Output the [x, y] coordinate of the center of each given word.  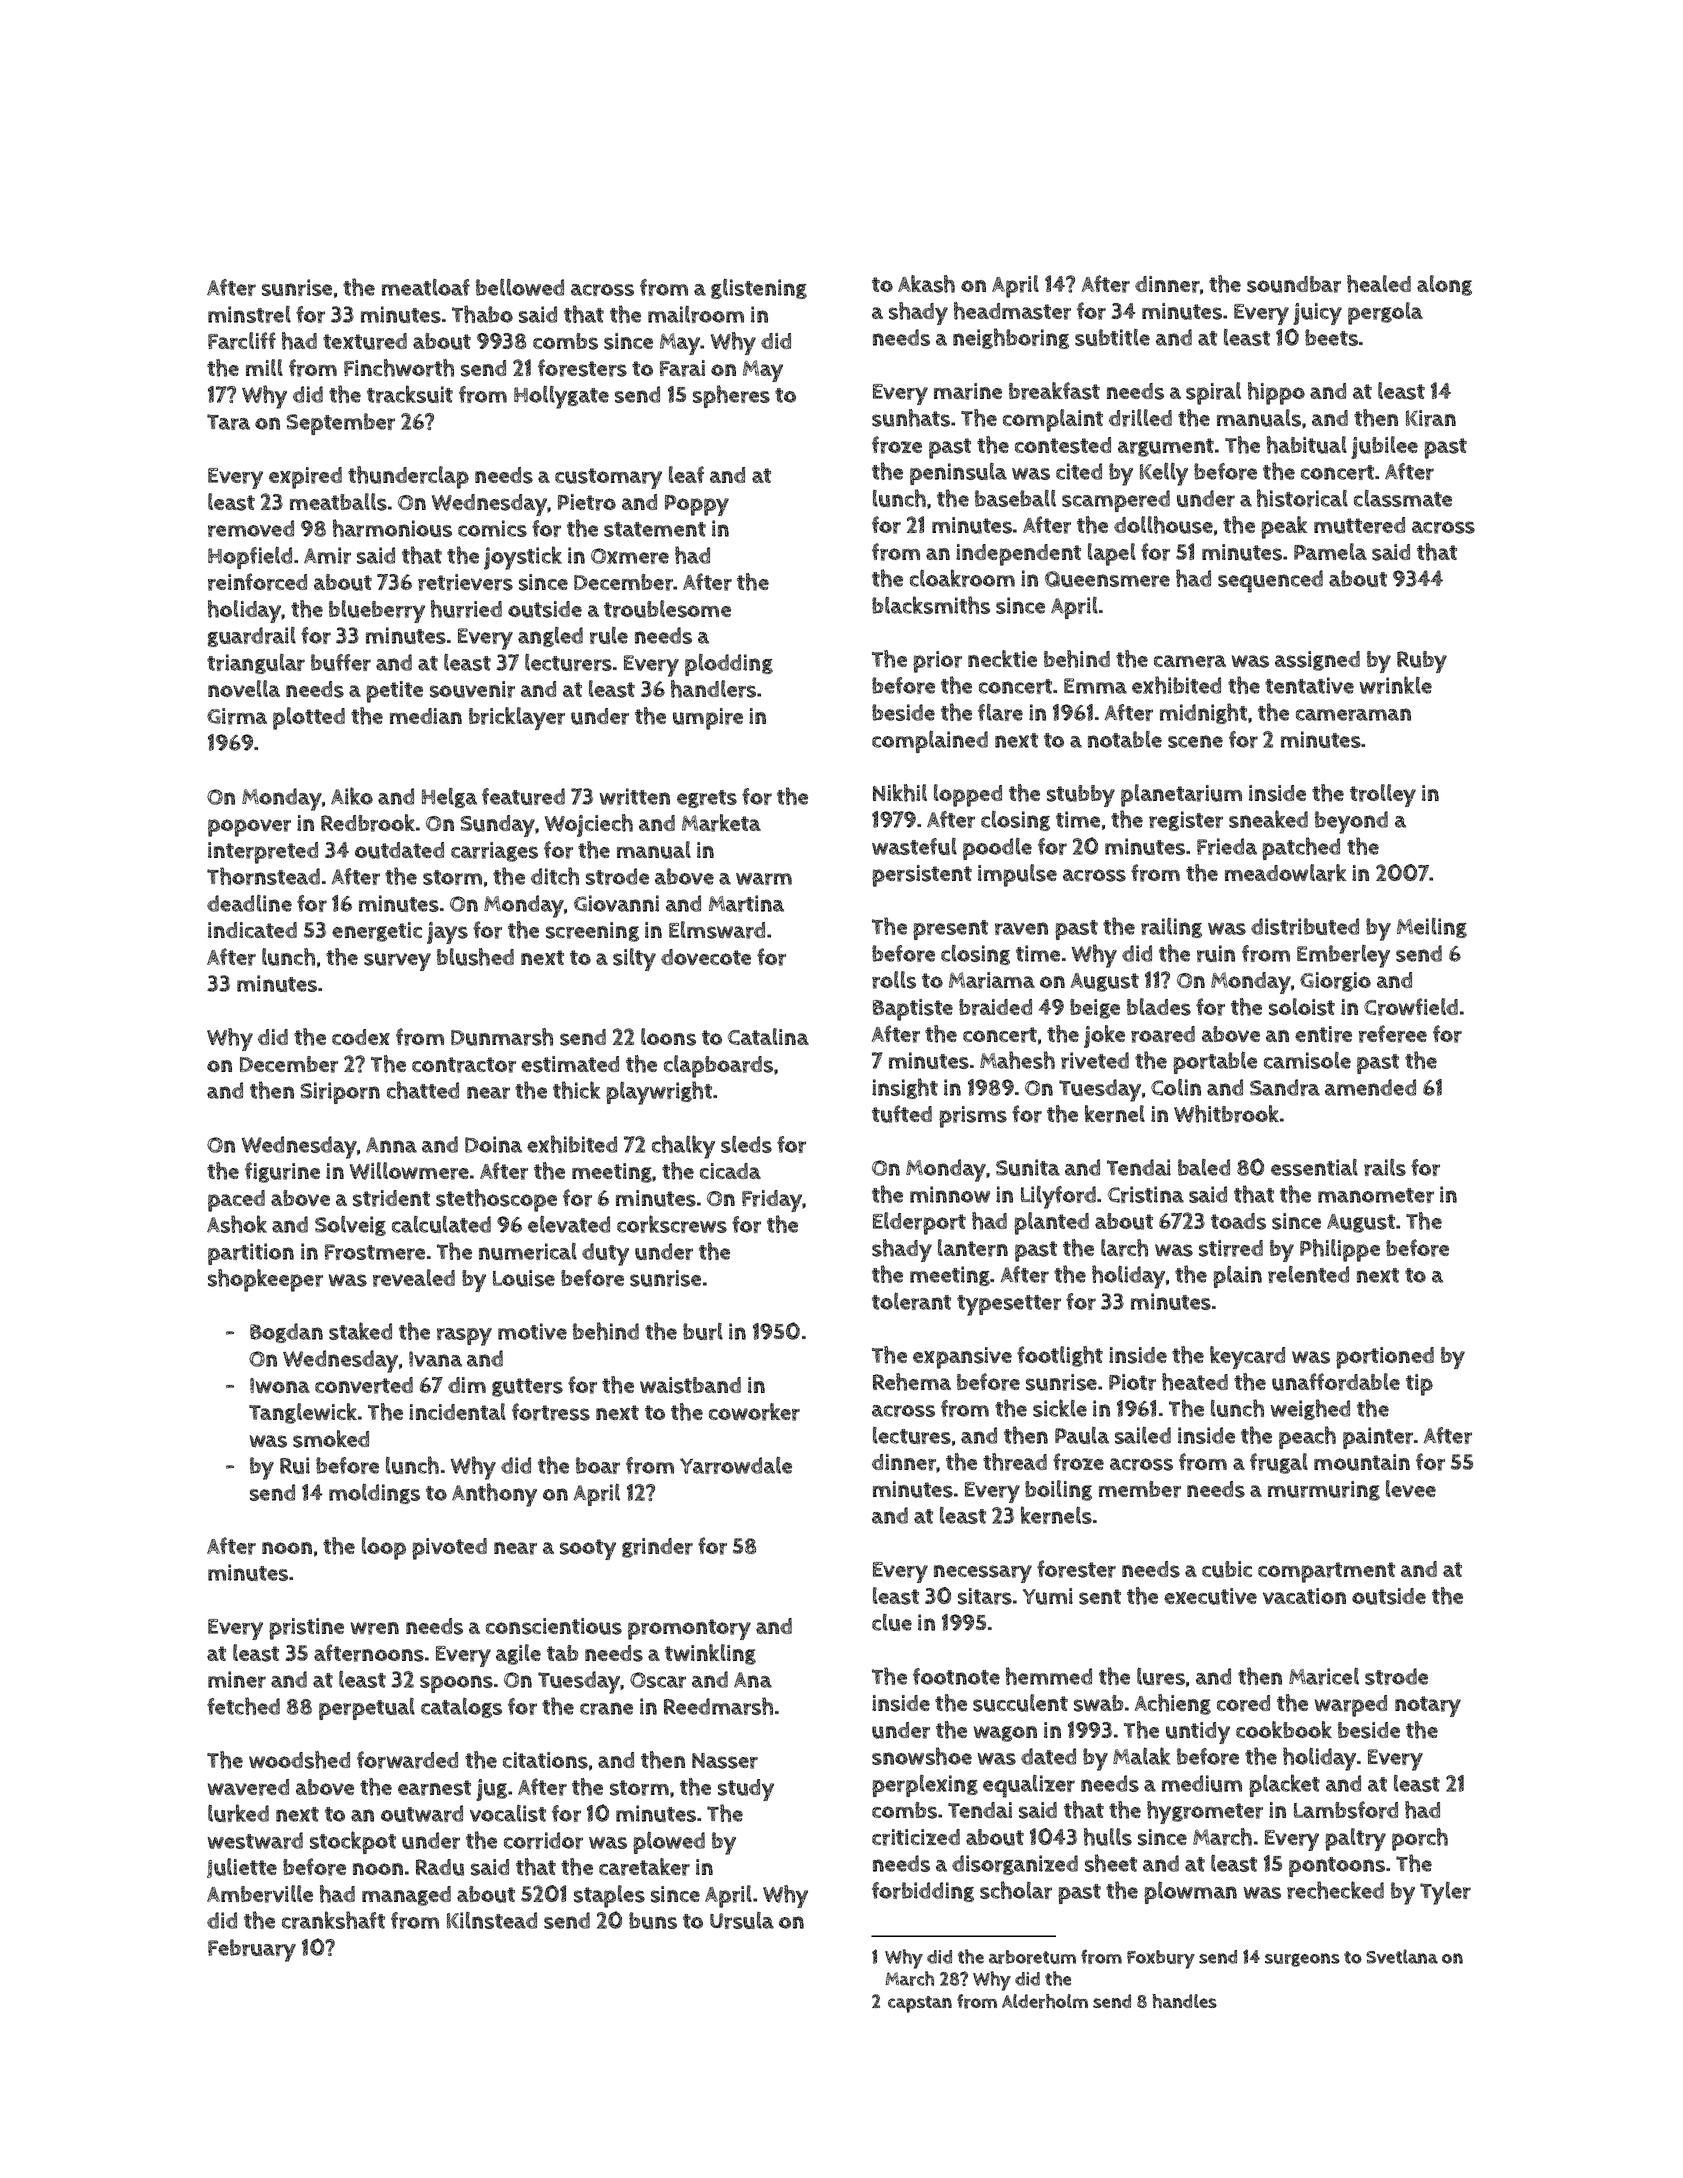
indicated [252, 930]
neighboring [1011, 338]
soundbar [1294, 284]
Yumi [1048, 1596]
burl [703, 1331]
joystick [523, 558]
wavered [248, 1787]
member [1140, 1489]
